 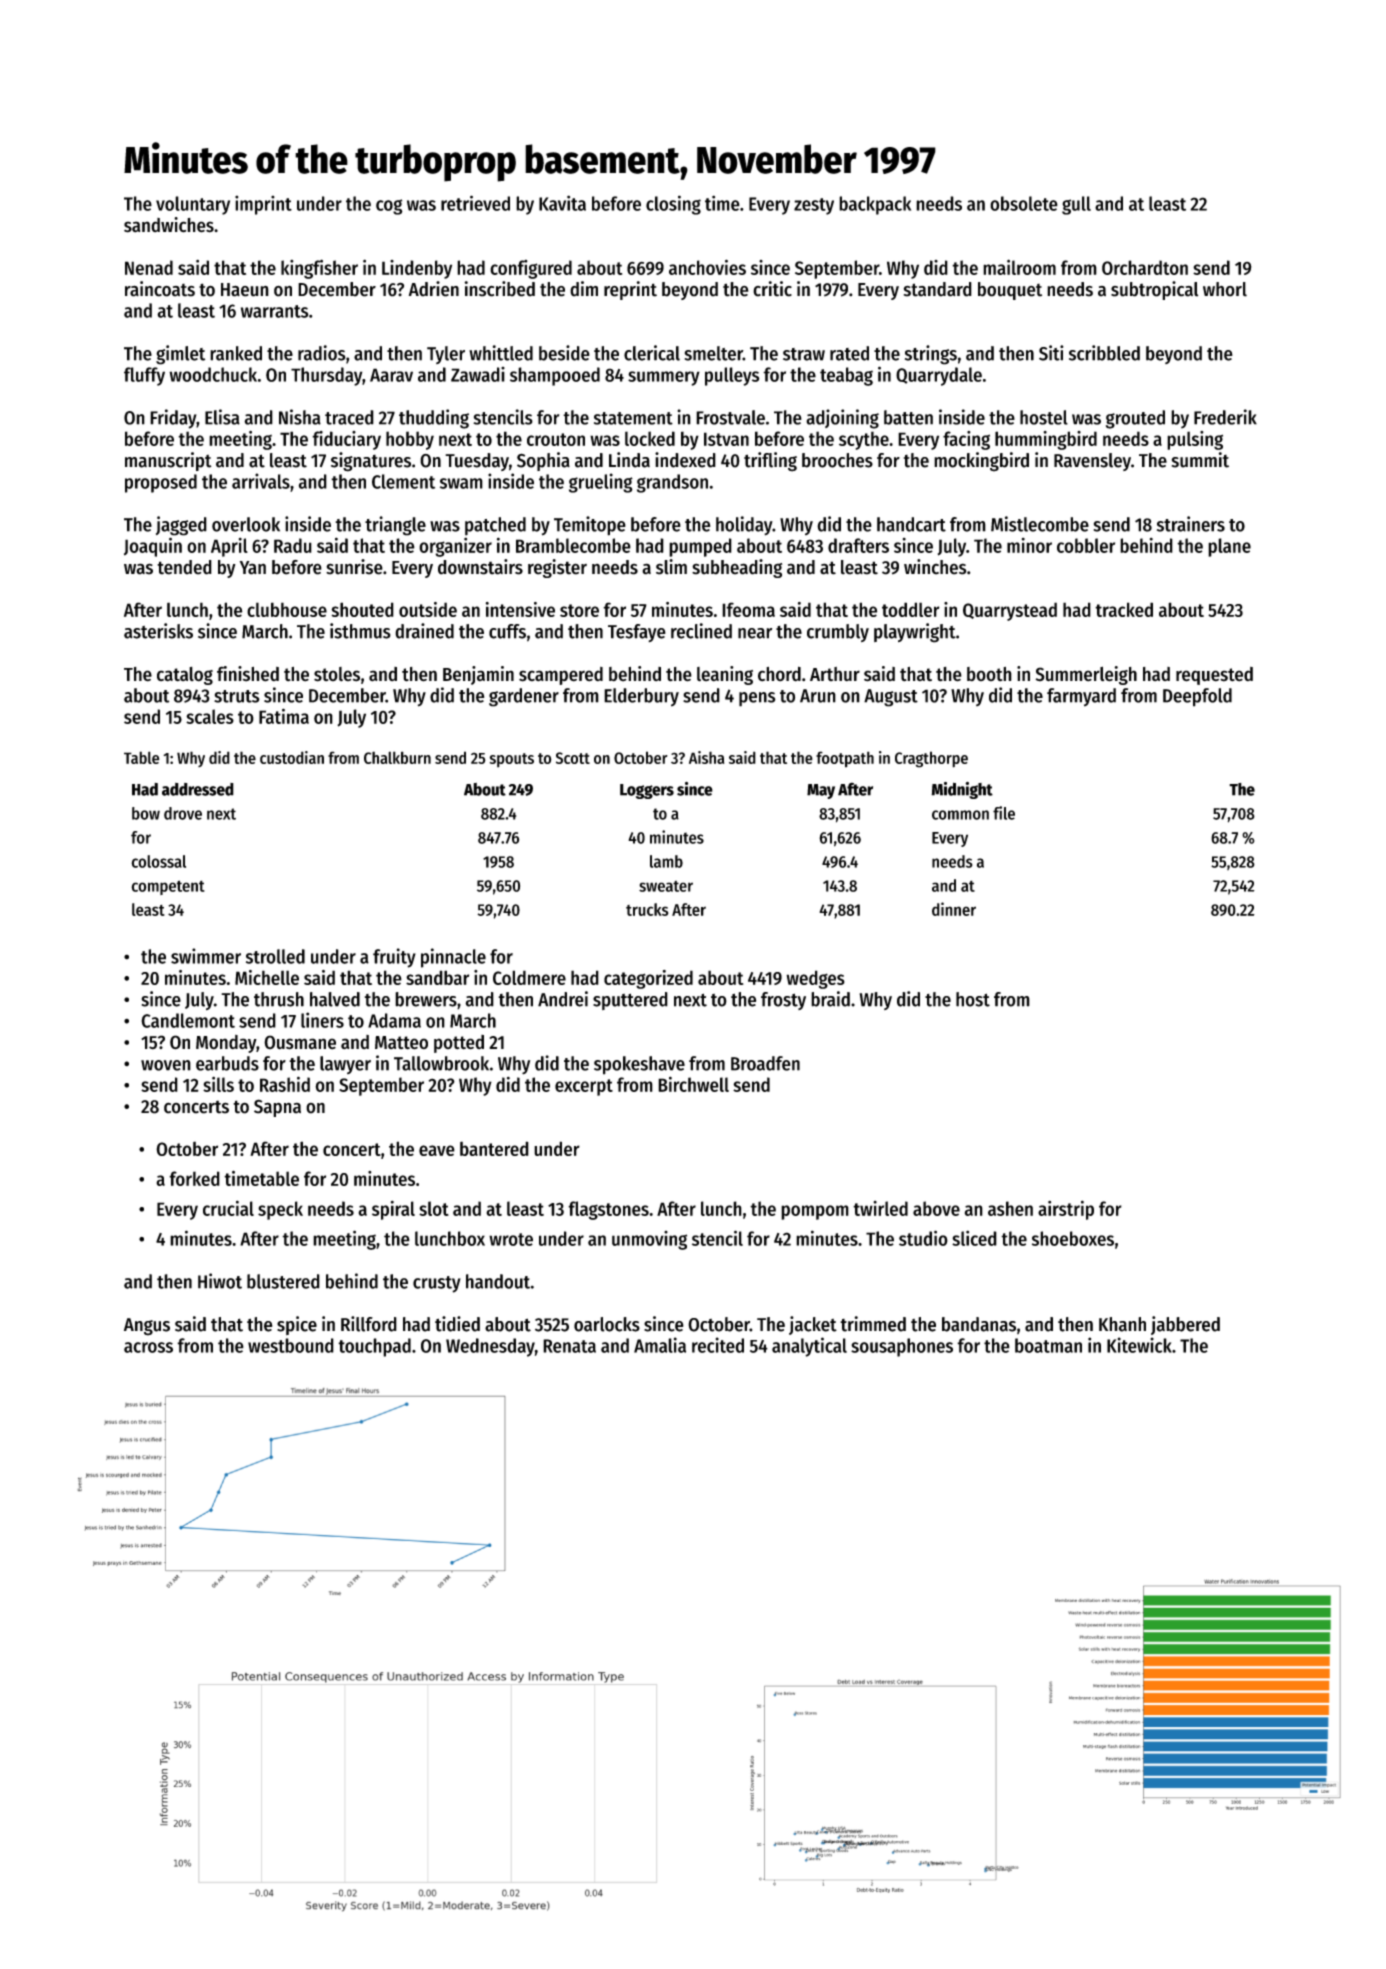 What do you see at coordinates (185, 676) in the image?
I see `catalog` at bounding box center [185, 676].
